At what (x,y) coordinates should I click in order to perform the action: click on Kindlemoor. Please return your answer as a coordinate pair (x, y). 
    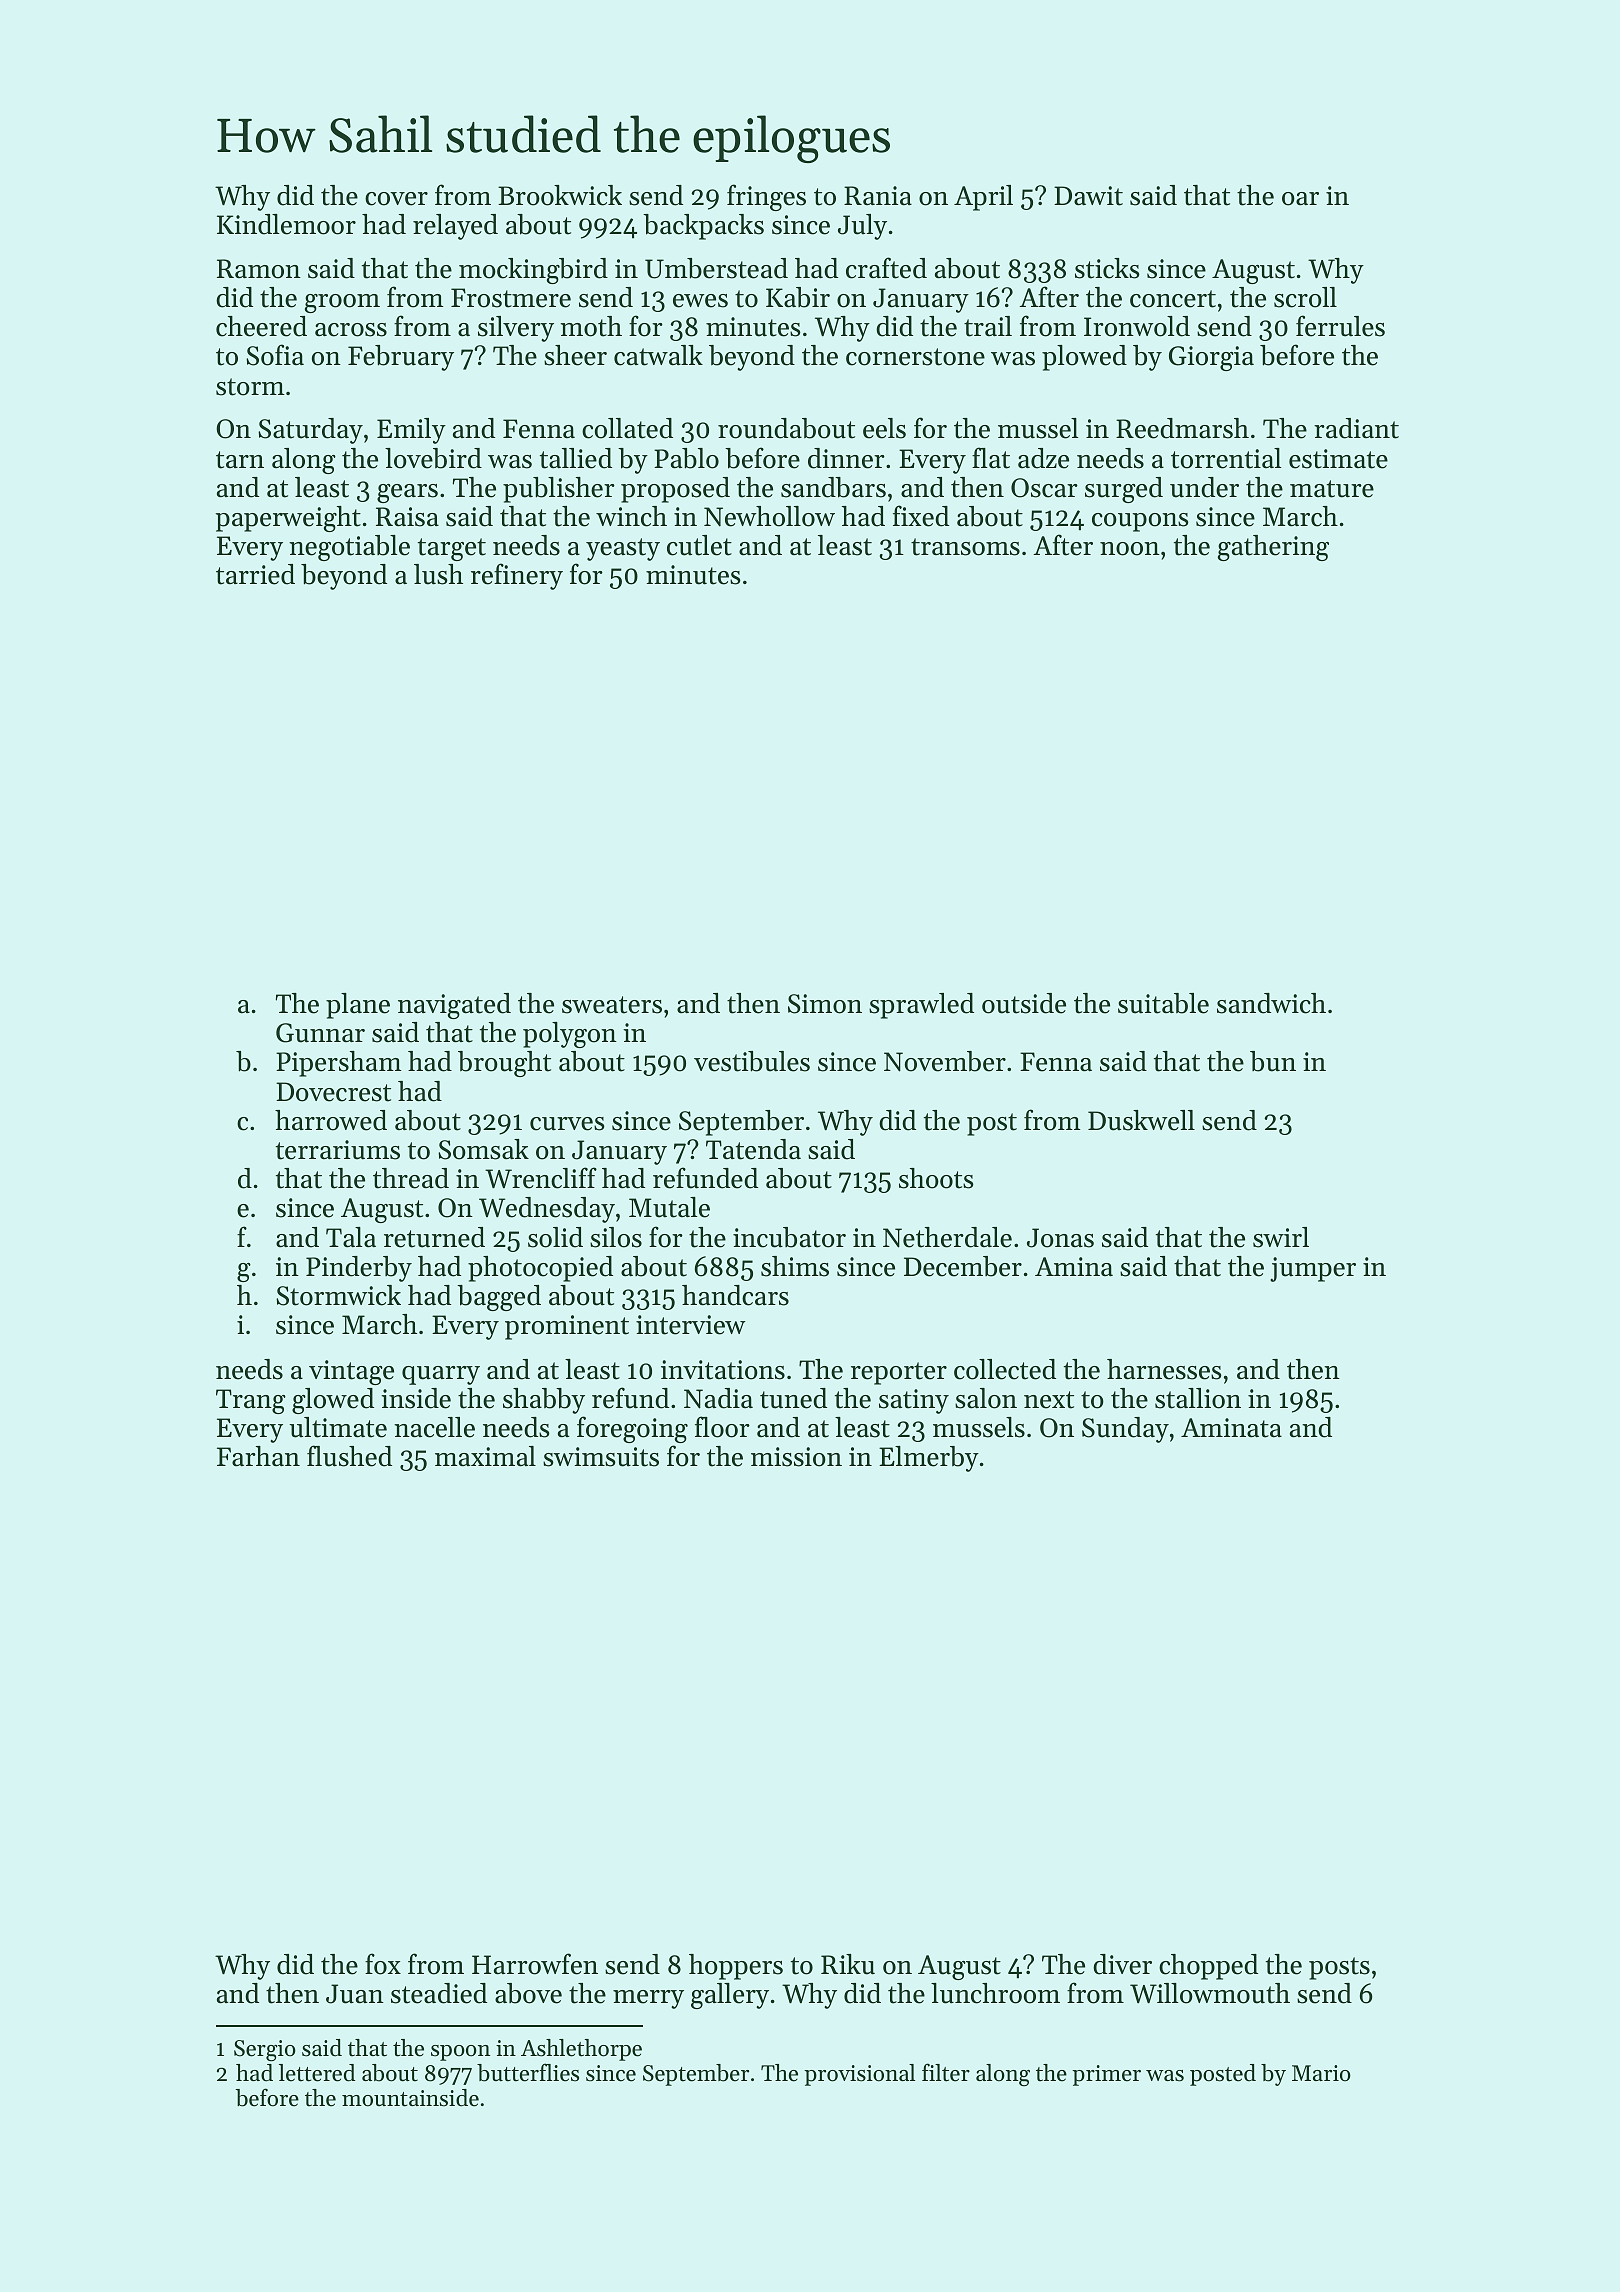
    Looking at the image, I should click on (286, 224).
